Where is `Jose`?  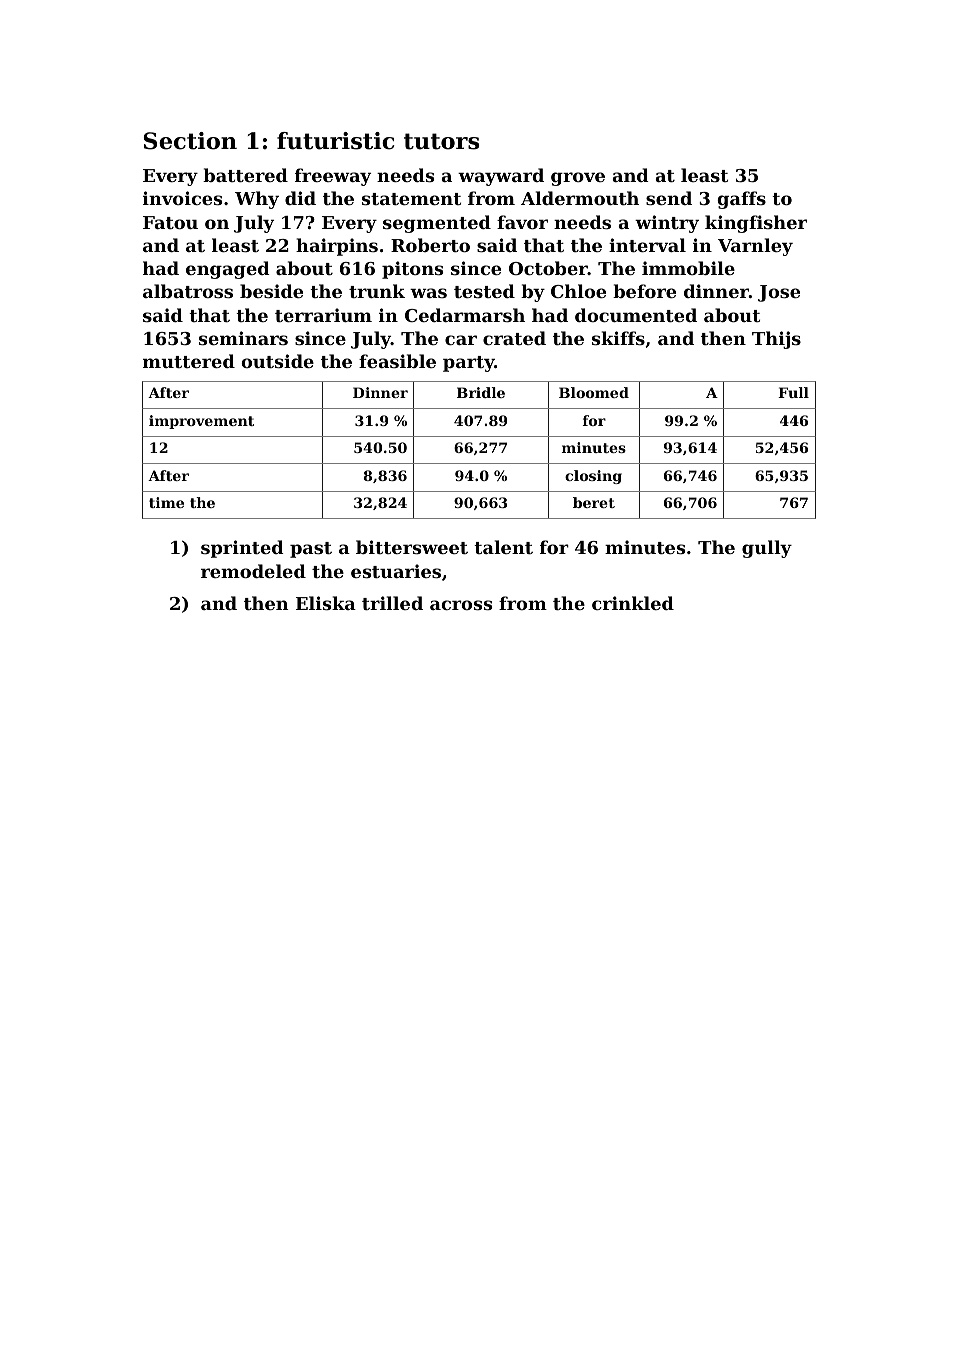 Jose is located at coordinates (779, 293).
